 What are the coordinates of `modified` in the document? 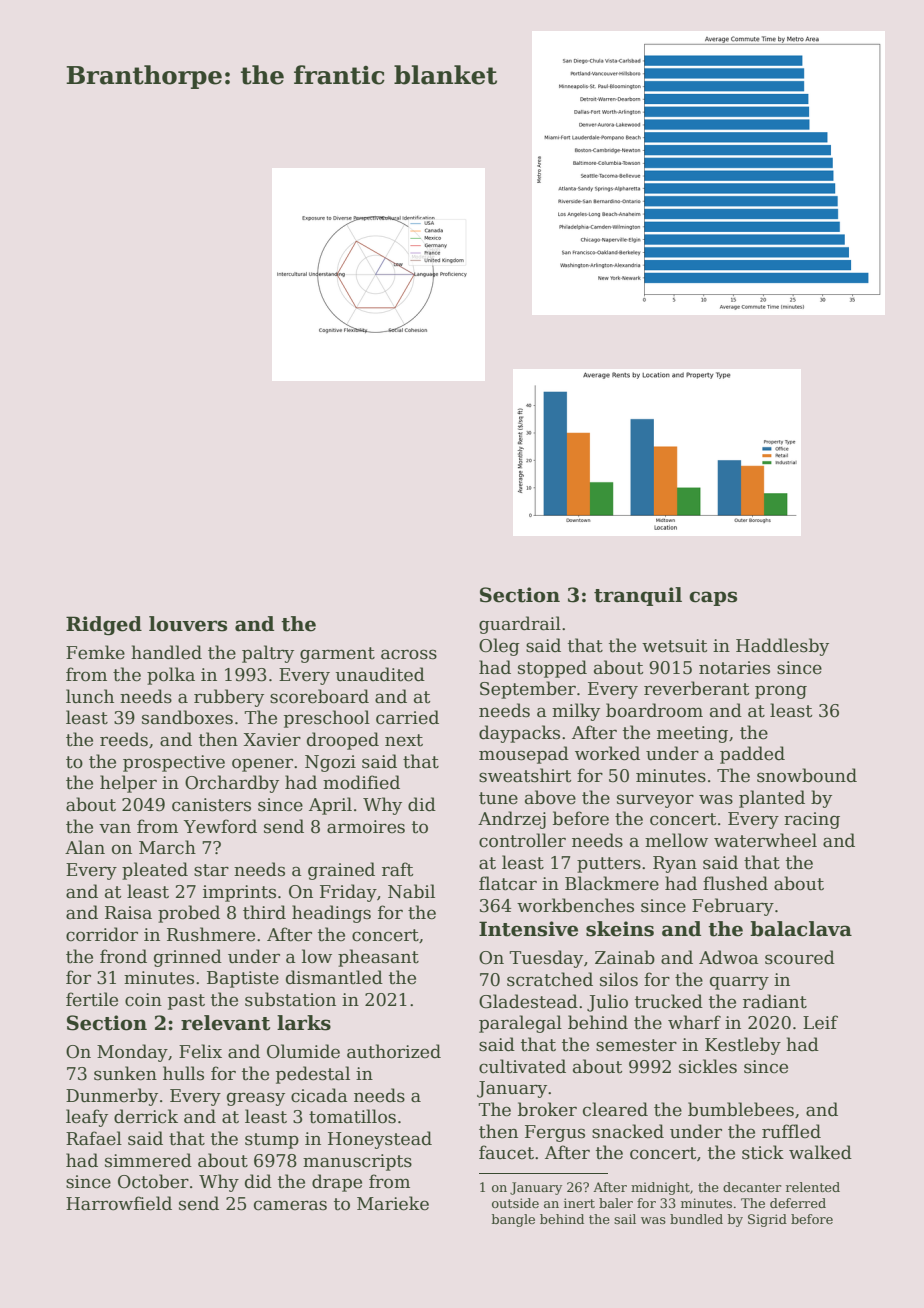 It's located at (361, 782).
